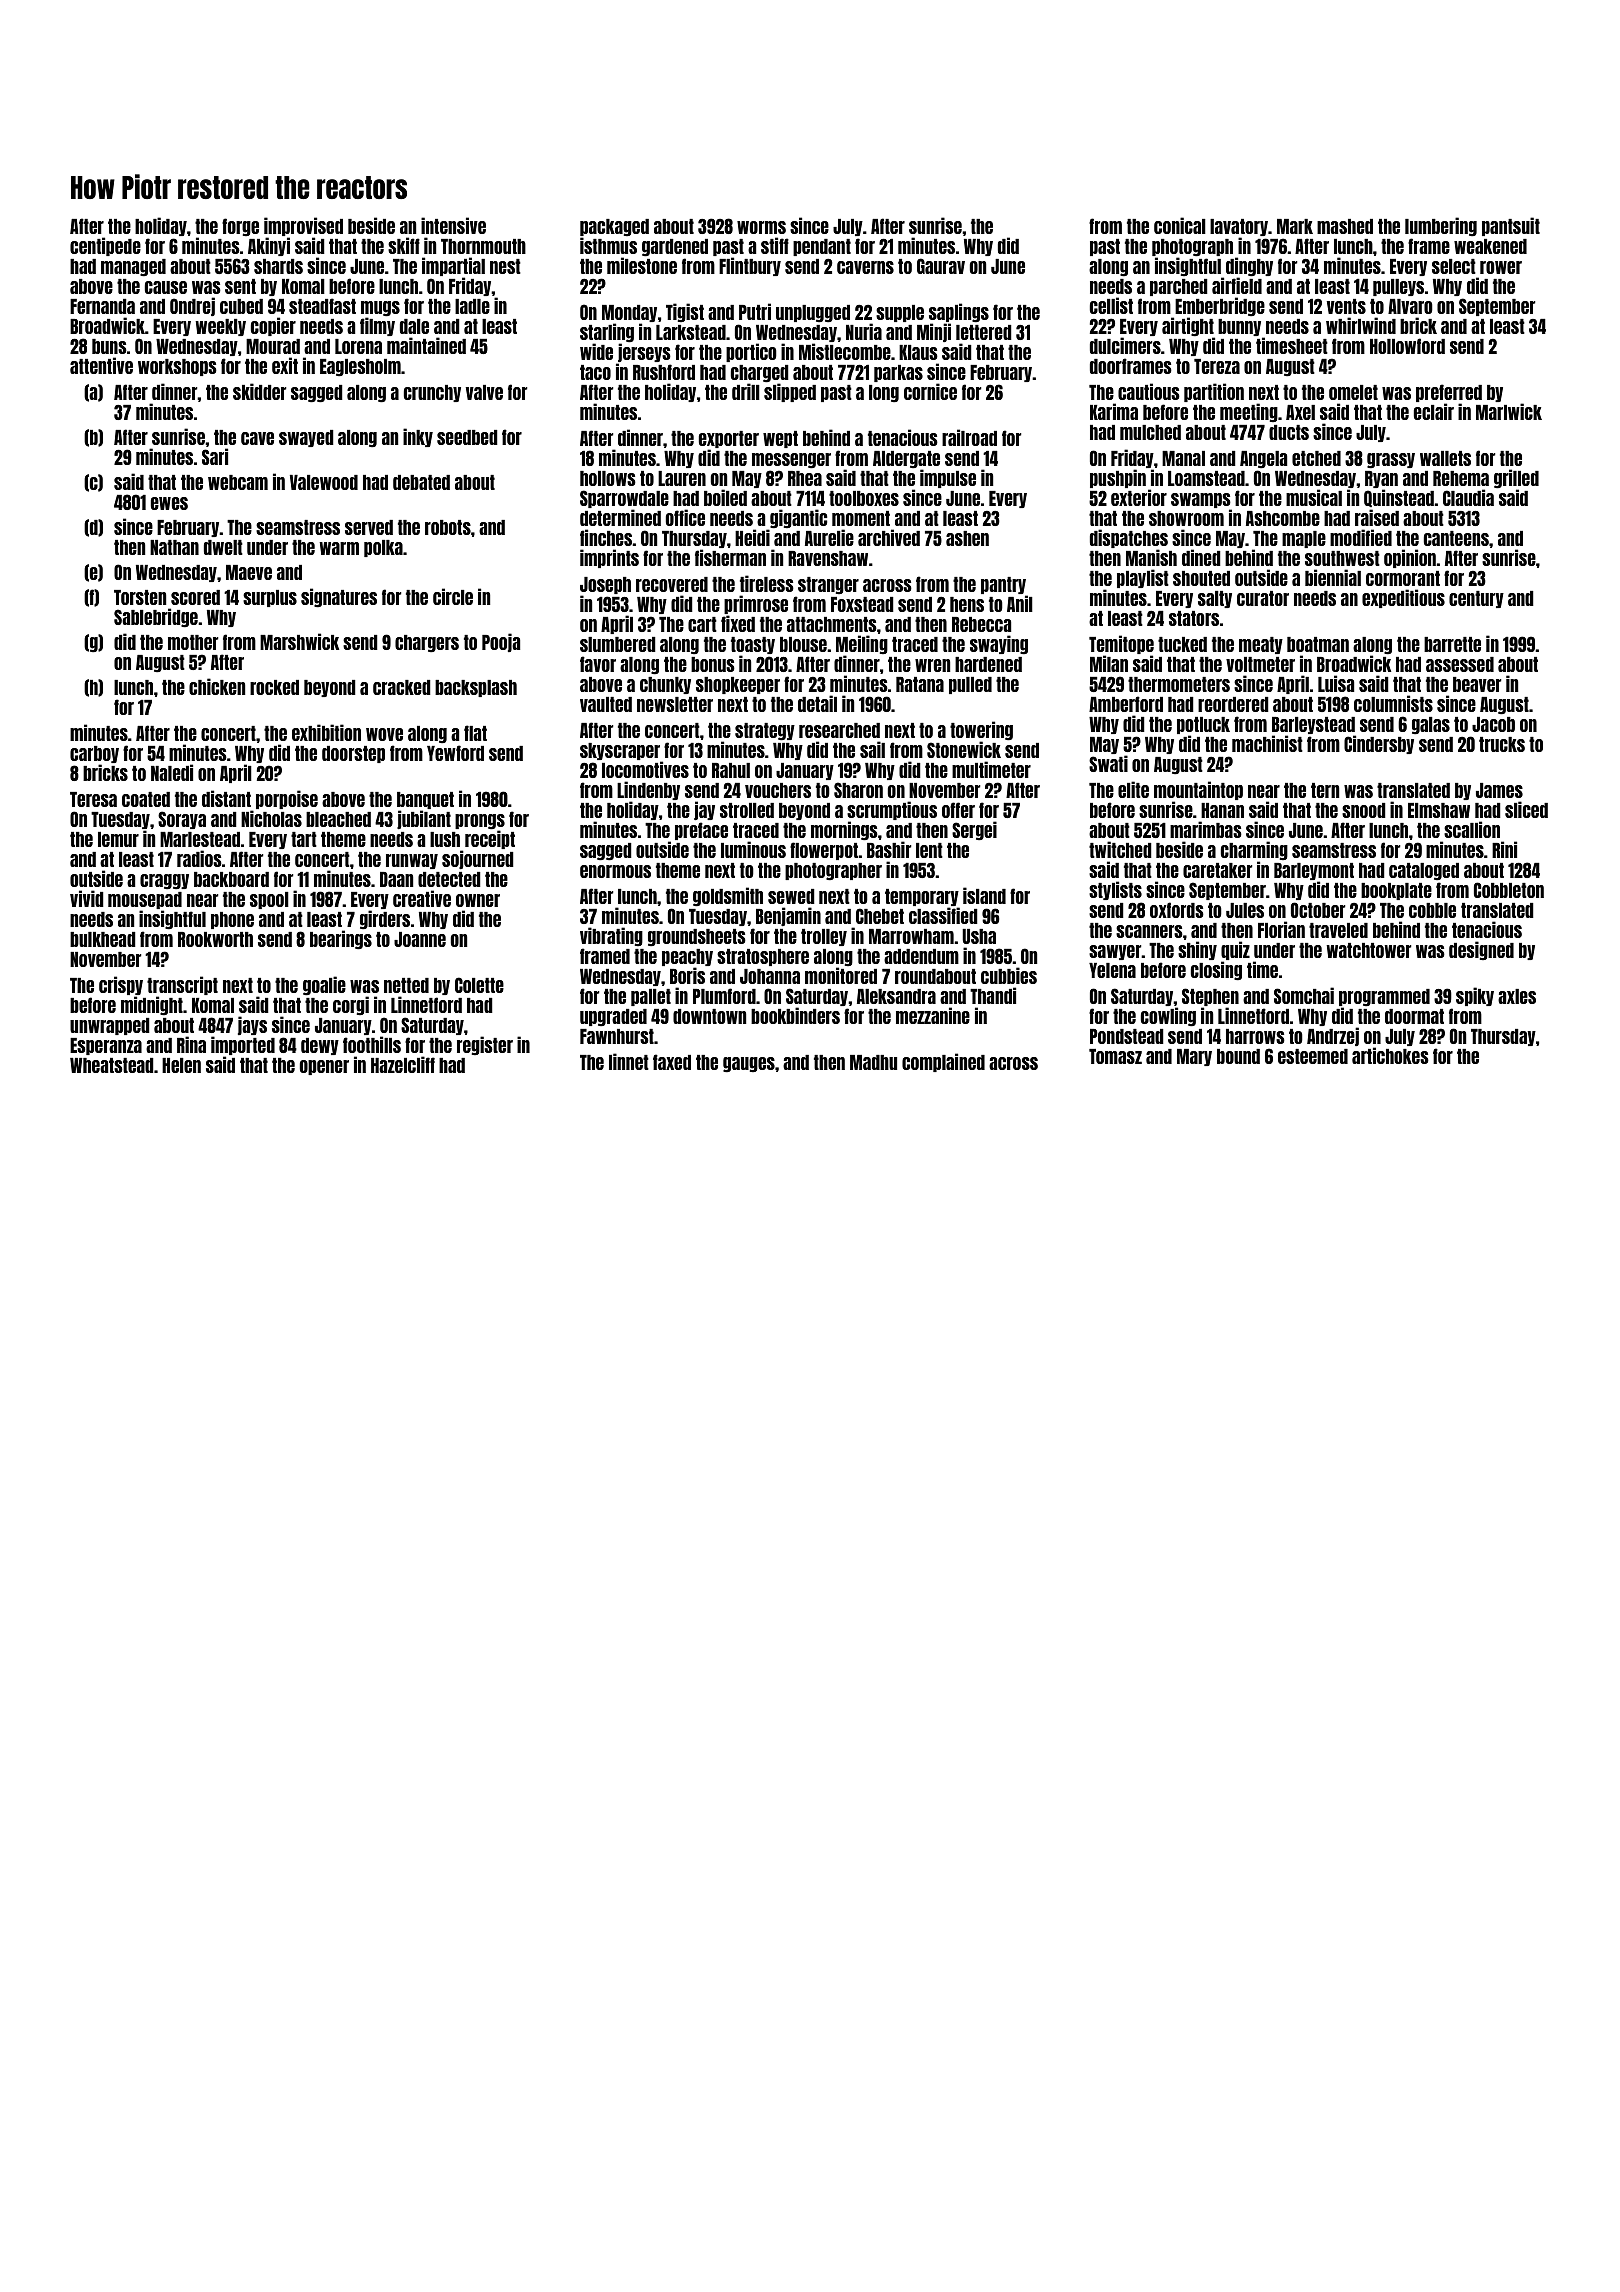 The width and height of the screenshot is (1620, 2292). I want to click on packaged, so click(614, 228).
